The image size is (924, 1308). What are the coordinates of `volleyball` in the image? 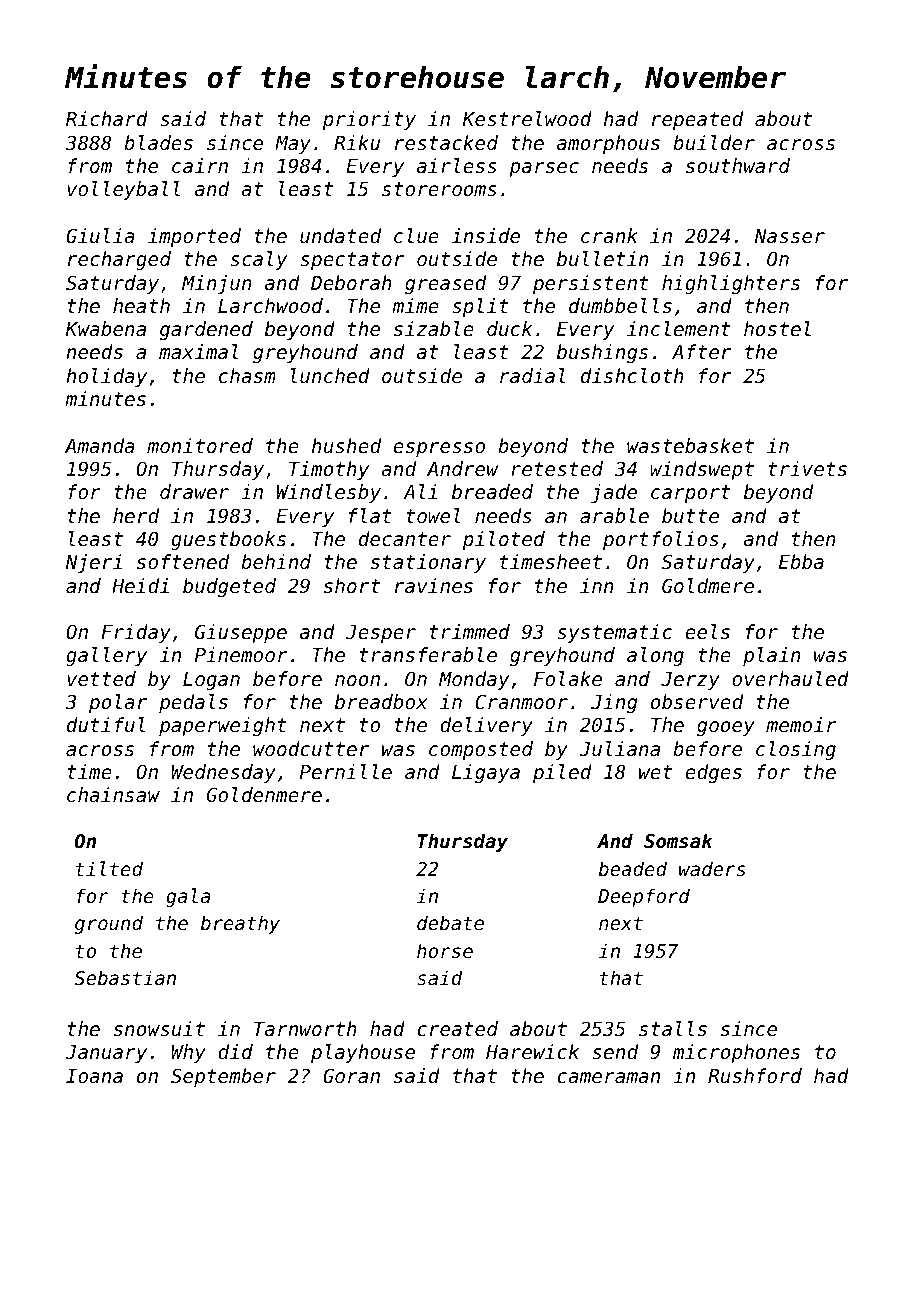 It's located at (123, 190).
